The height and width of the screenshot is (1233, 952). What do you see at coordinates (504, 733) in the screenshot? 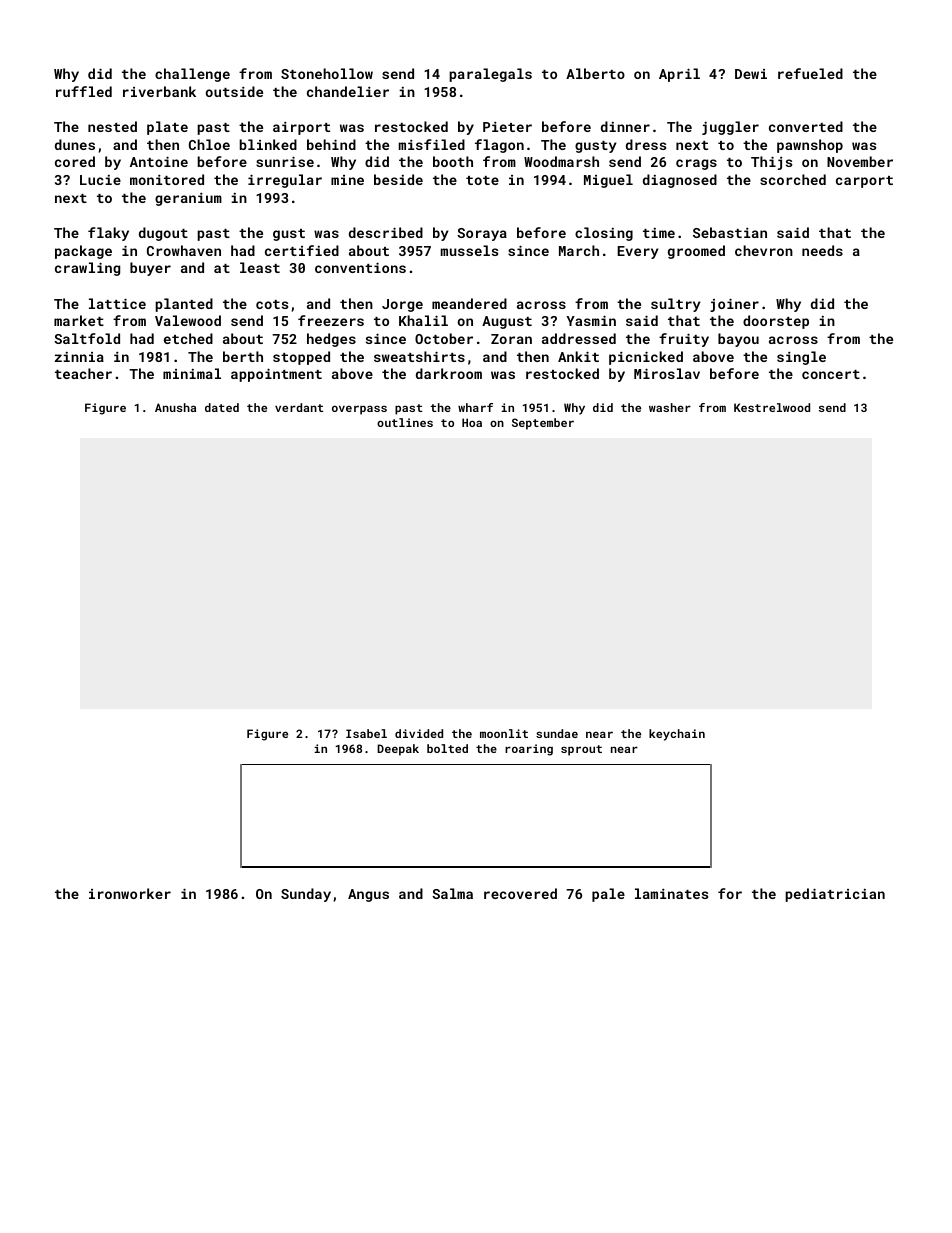
I see `moonlit` at bounding box center [504, 733].
